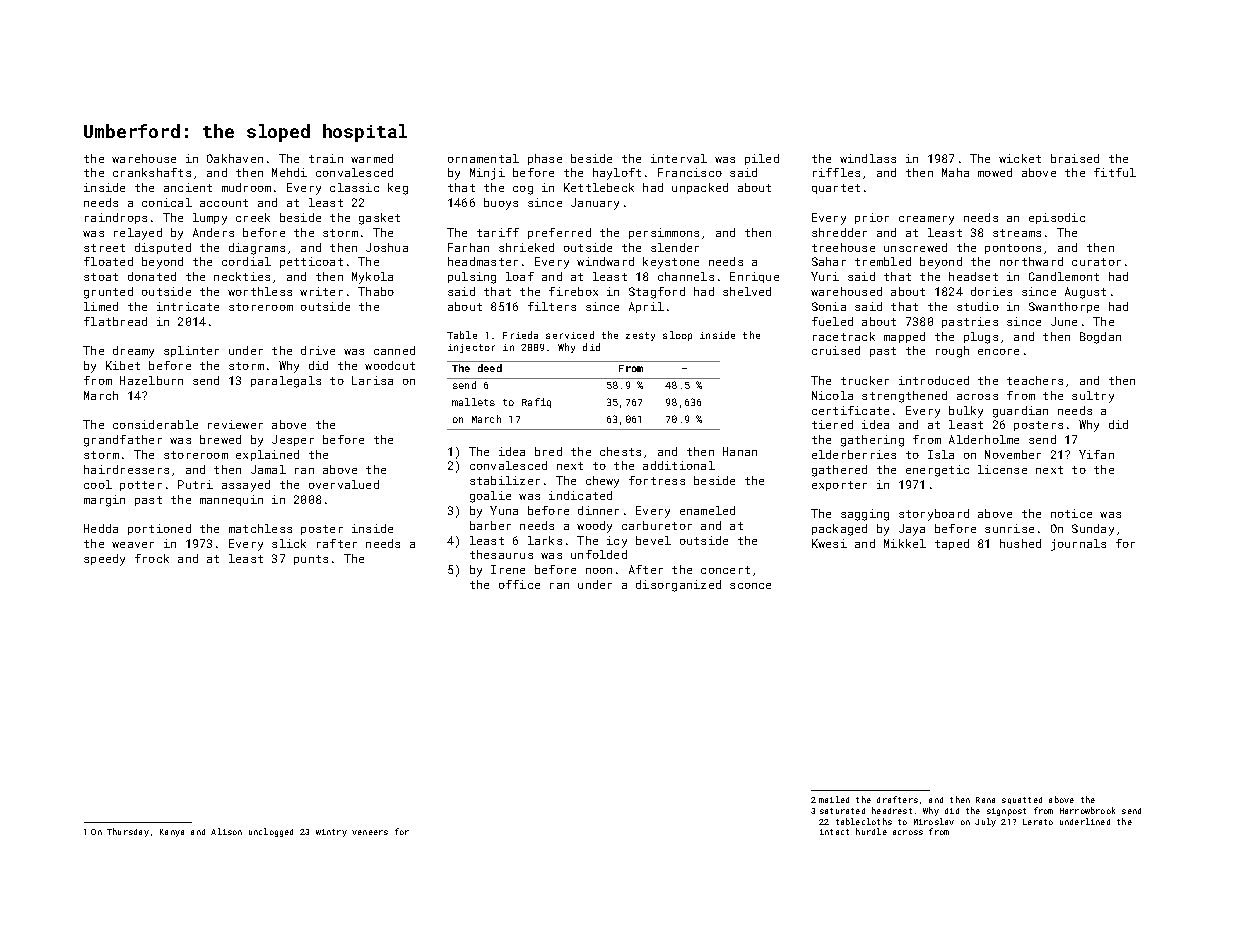 The height and width of the screenshot is (952, 1233). Describe the element at coordinates (1078, 545) in the screenshot. I see `journals` at that location.
